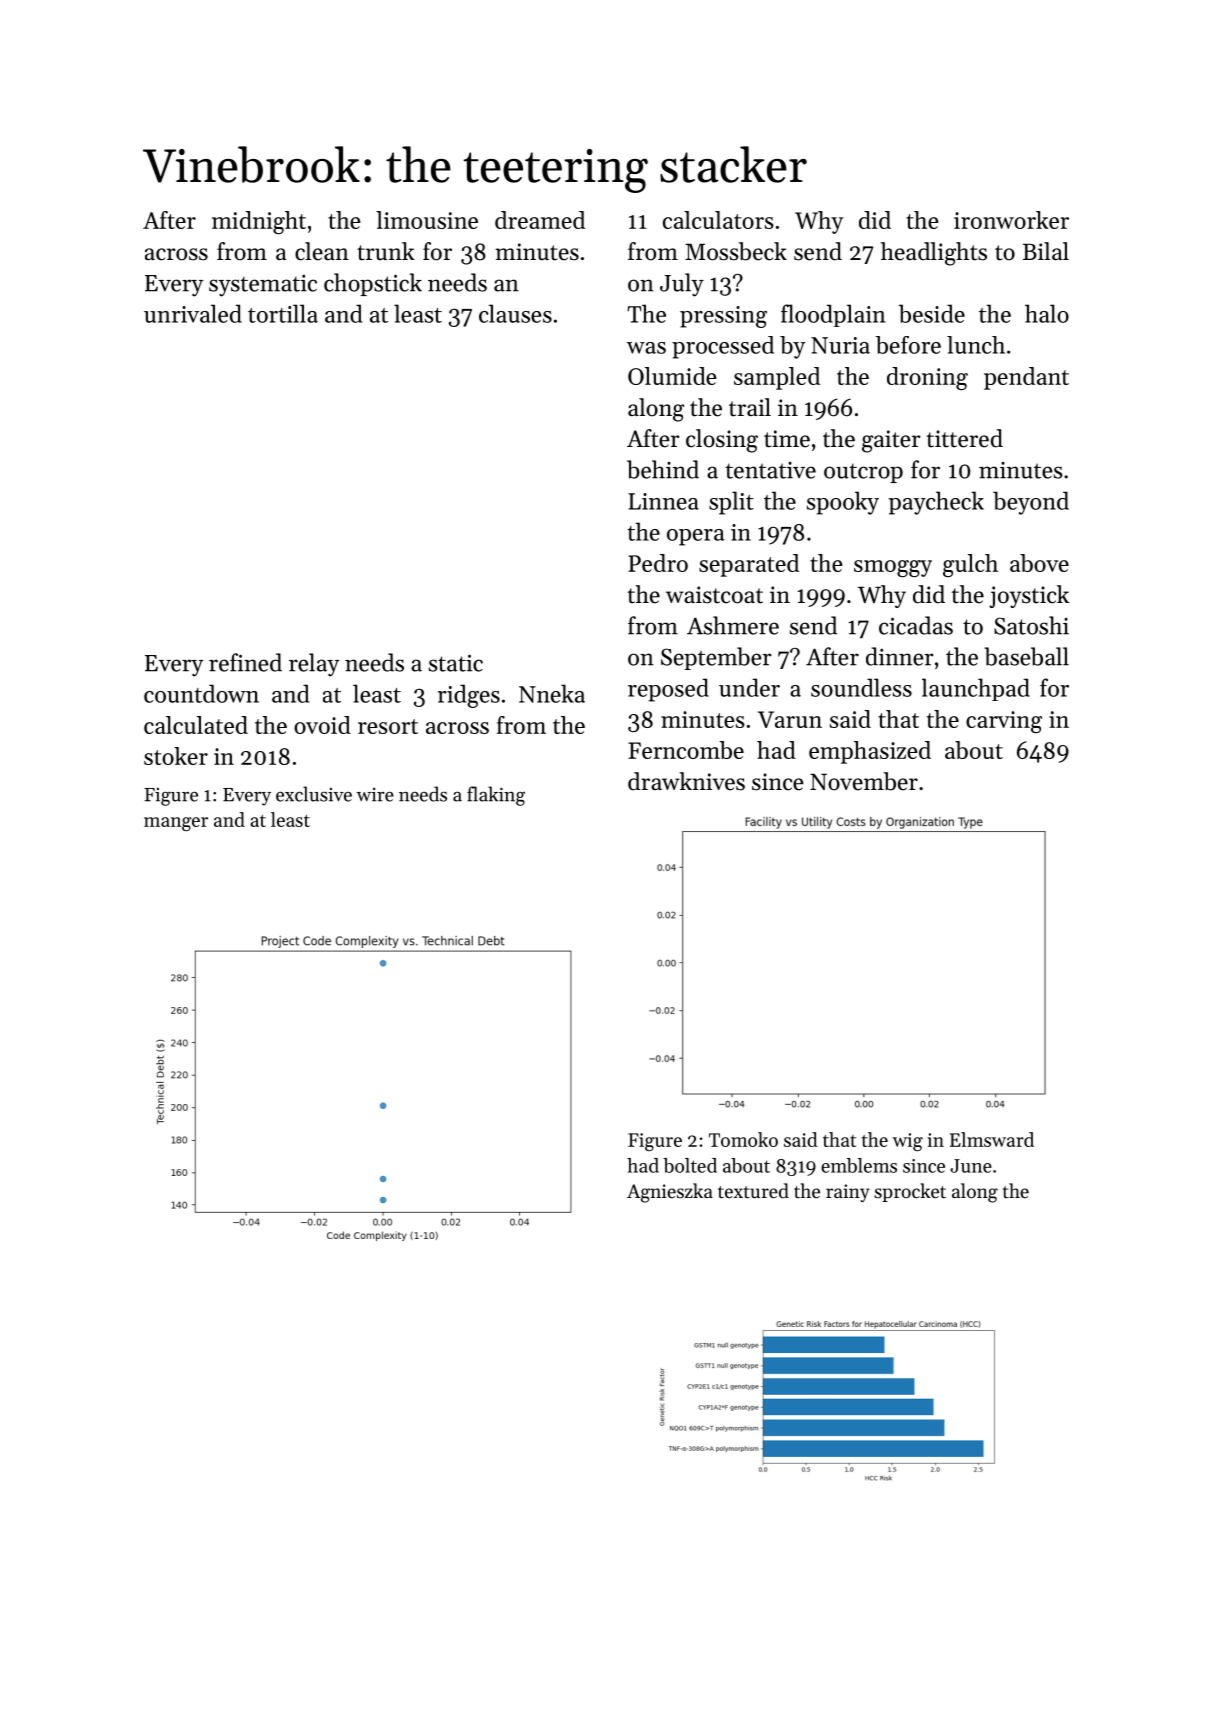 The width and height of the screenshot is (1213, 1716). Describe the element at coordinates (283, 313) in the screenshot. I see `tortilla` at that location.
